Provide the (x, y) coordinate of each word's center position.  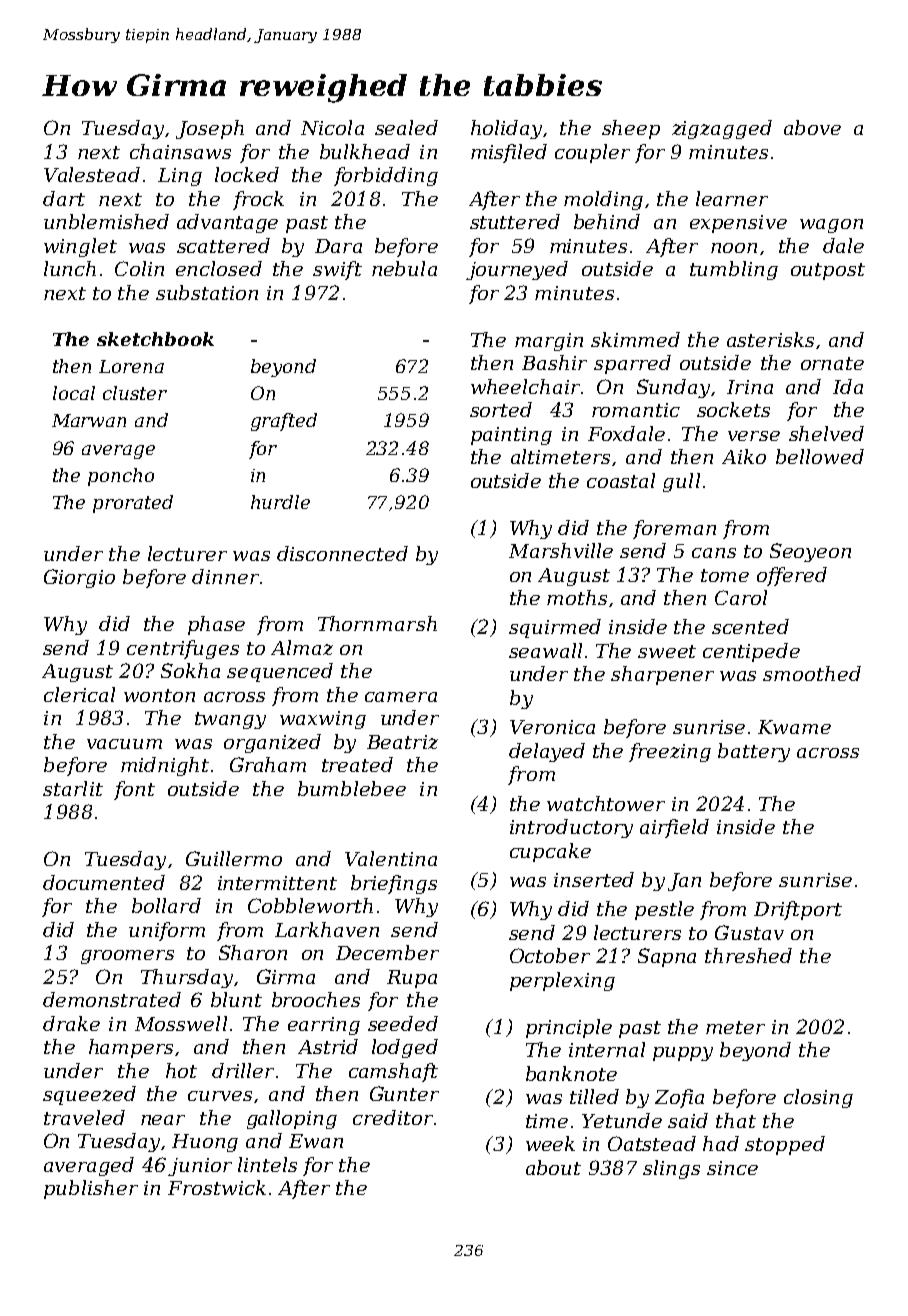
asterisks (770, 339)
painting (511, 436)
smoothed (812, 673)
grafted (284, 422)
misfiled (509, 153)
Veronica (552, 727)
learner (732, 198)
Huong (205, 1143)
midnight (165, 766)
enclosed (219, 268)
